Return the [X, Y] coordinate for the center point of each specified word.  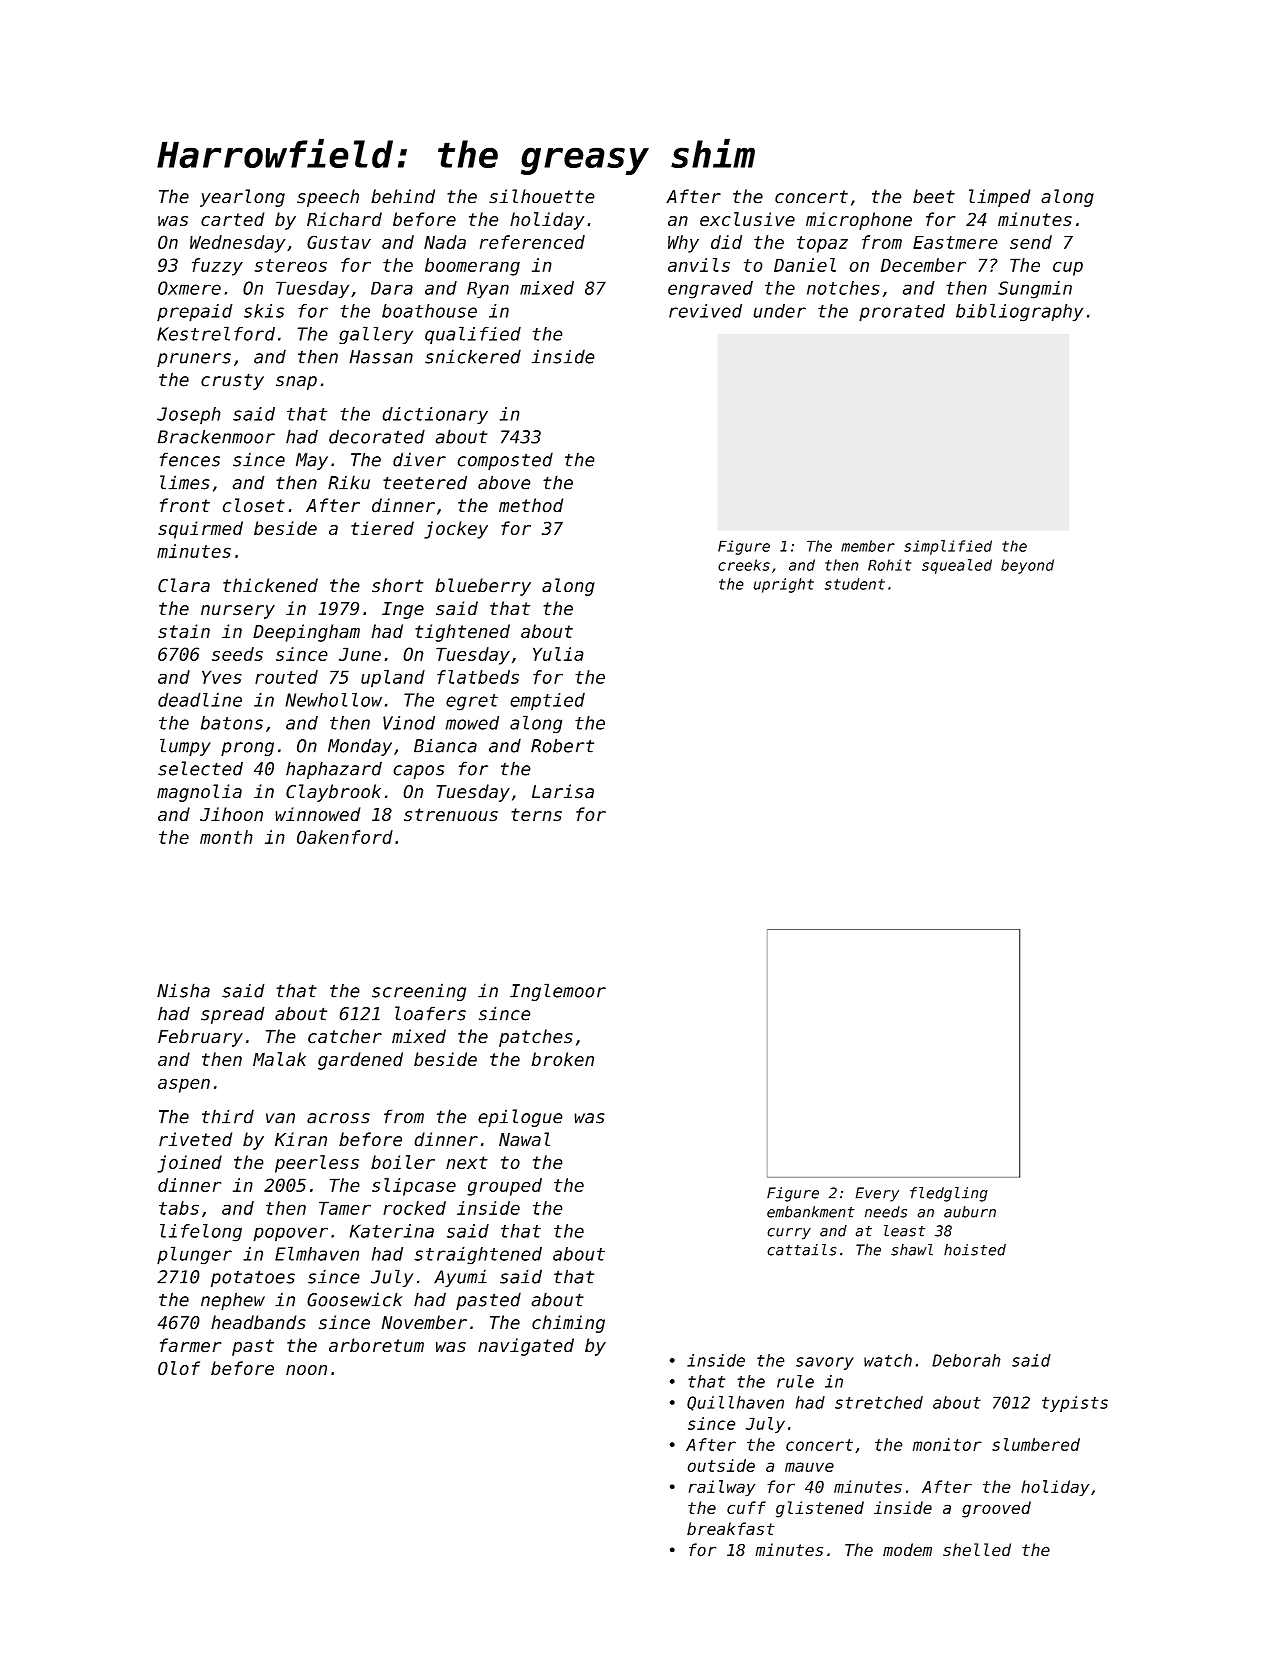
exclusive [747, 219]
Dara [392, 288]
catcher [345, 1036]
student [854, 584]
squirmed [200, 530]
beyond [1027, 566]
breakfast [731, 1528]
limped [1000, 198]
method [531, 505]
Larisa [563, 791]
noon [306, 1370]
